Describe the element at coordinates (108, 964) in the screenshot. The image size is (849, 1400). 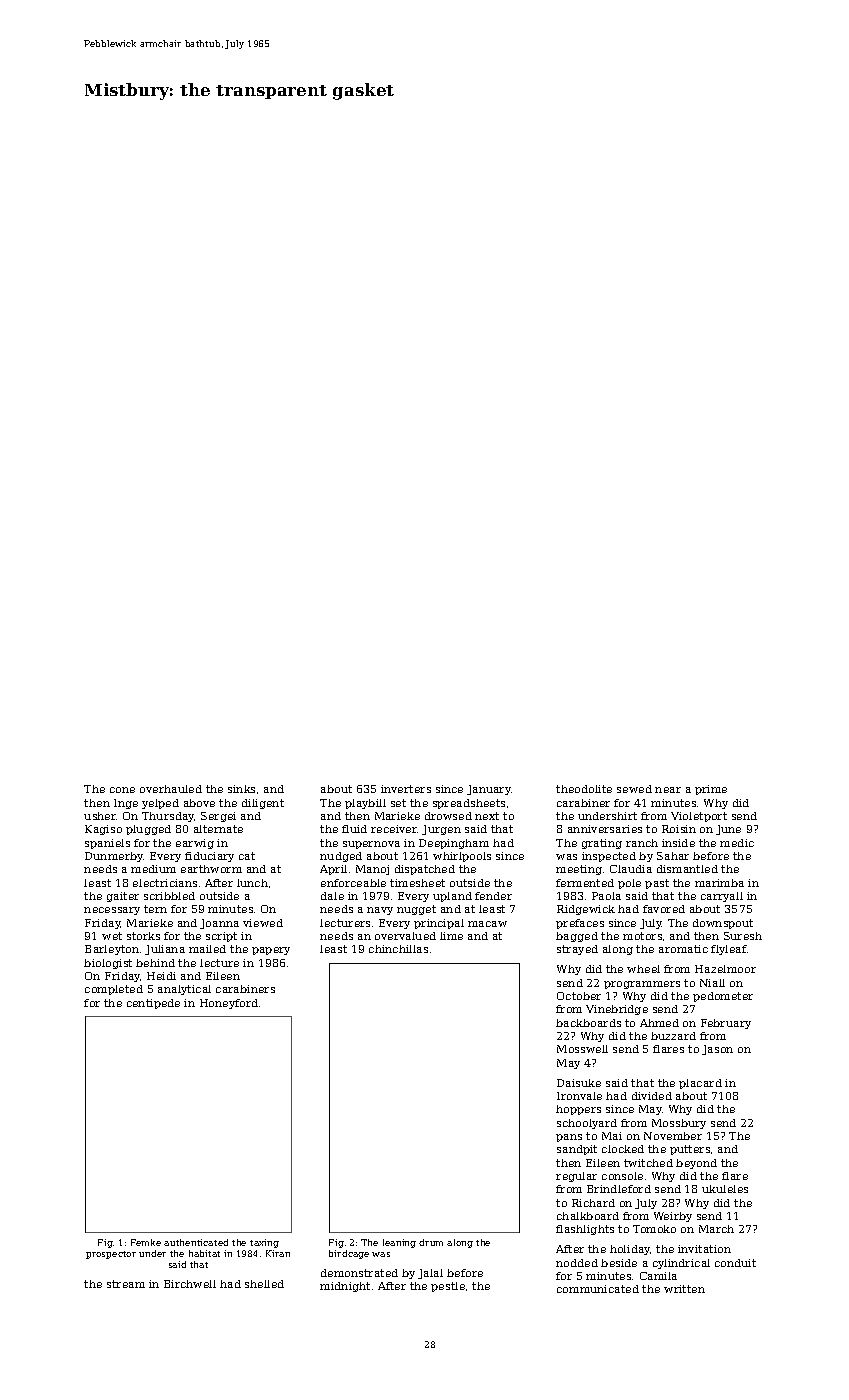
I see `biologist` at that location.
